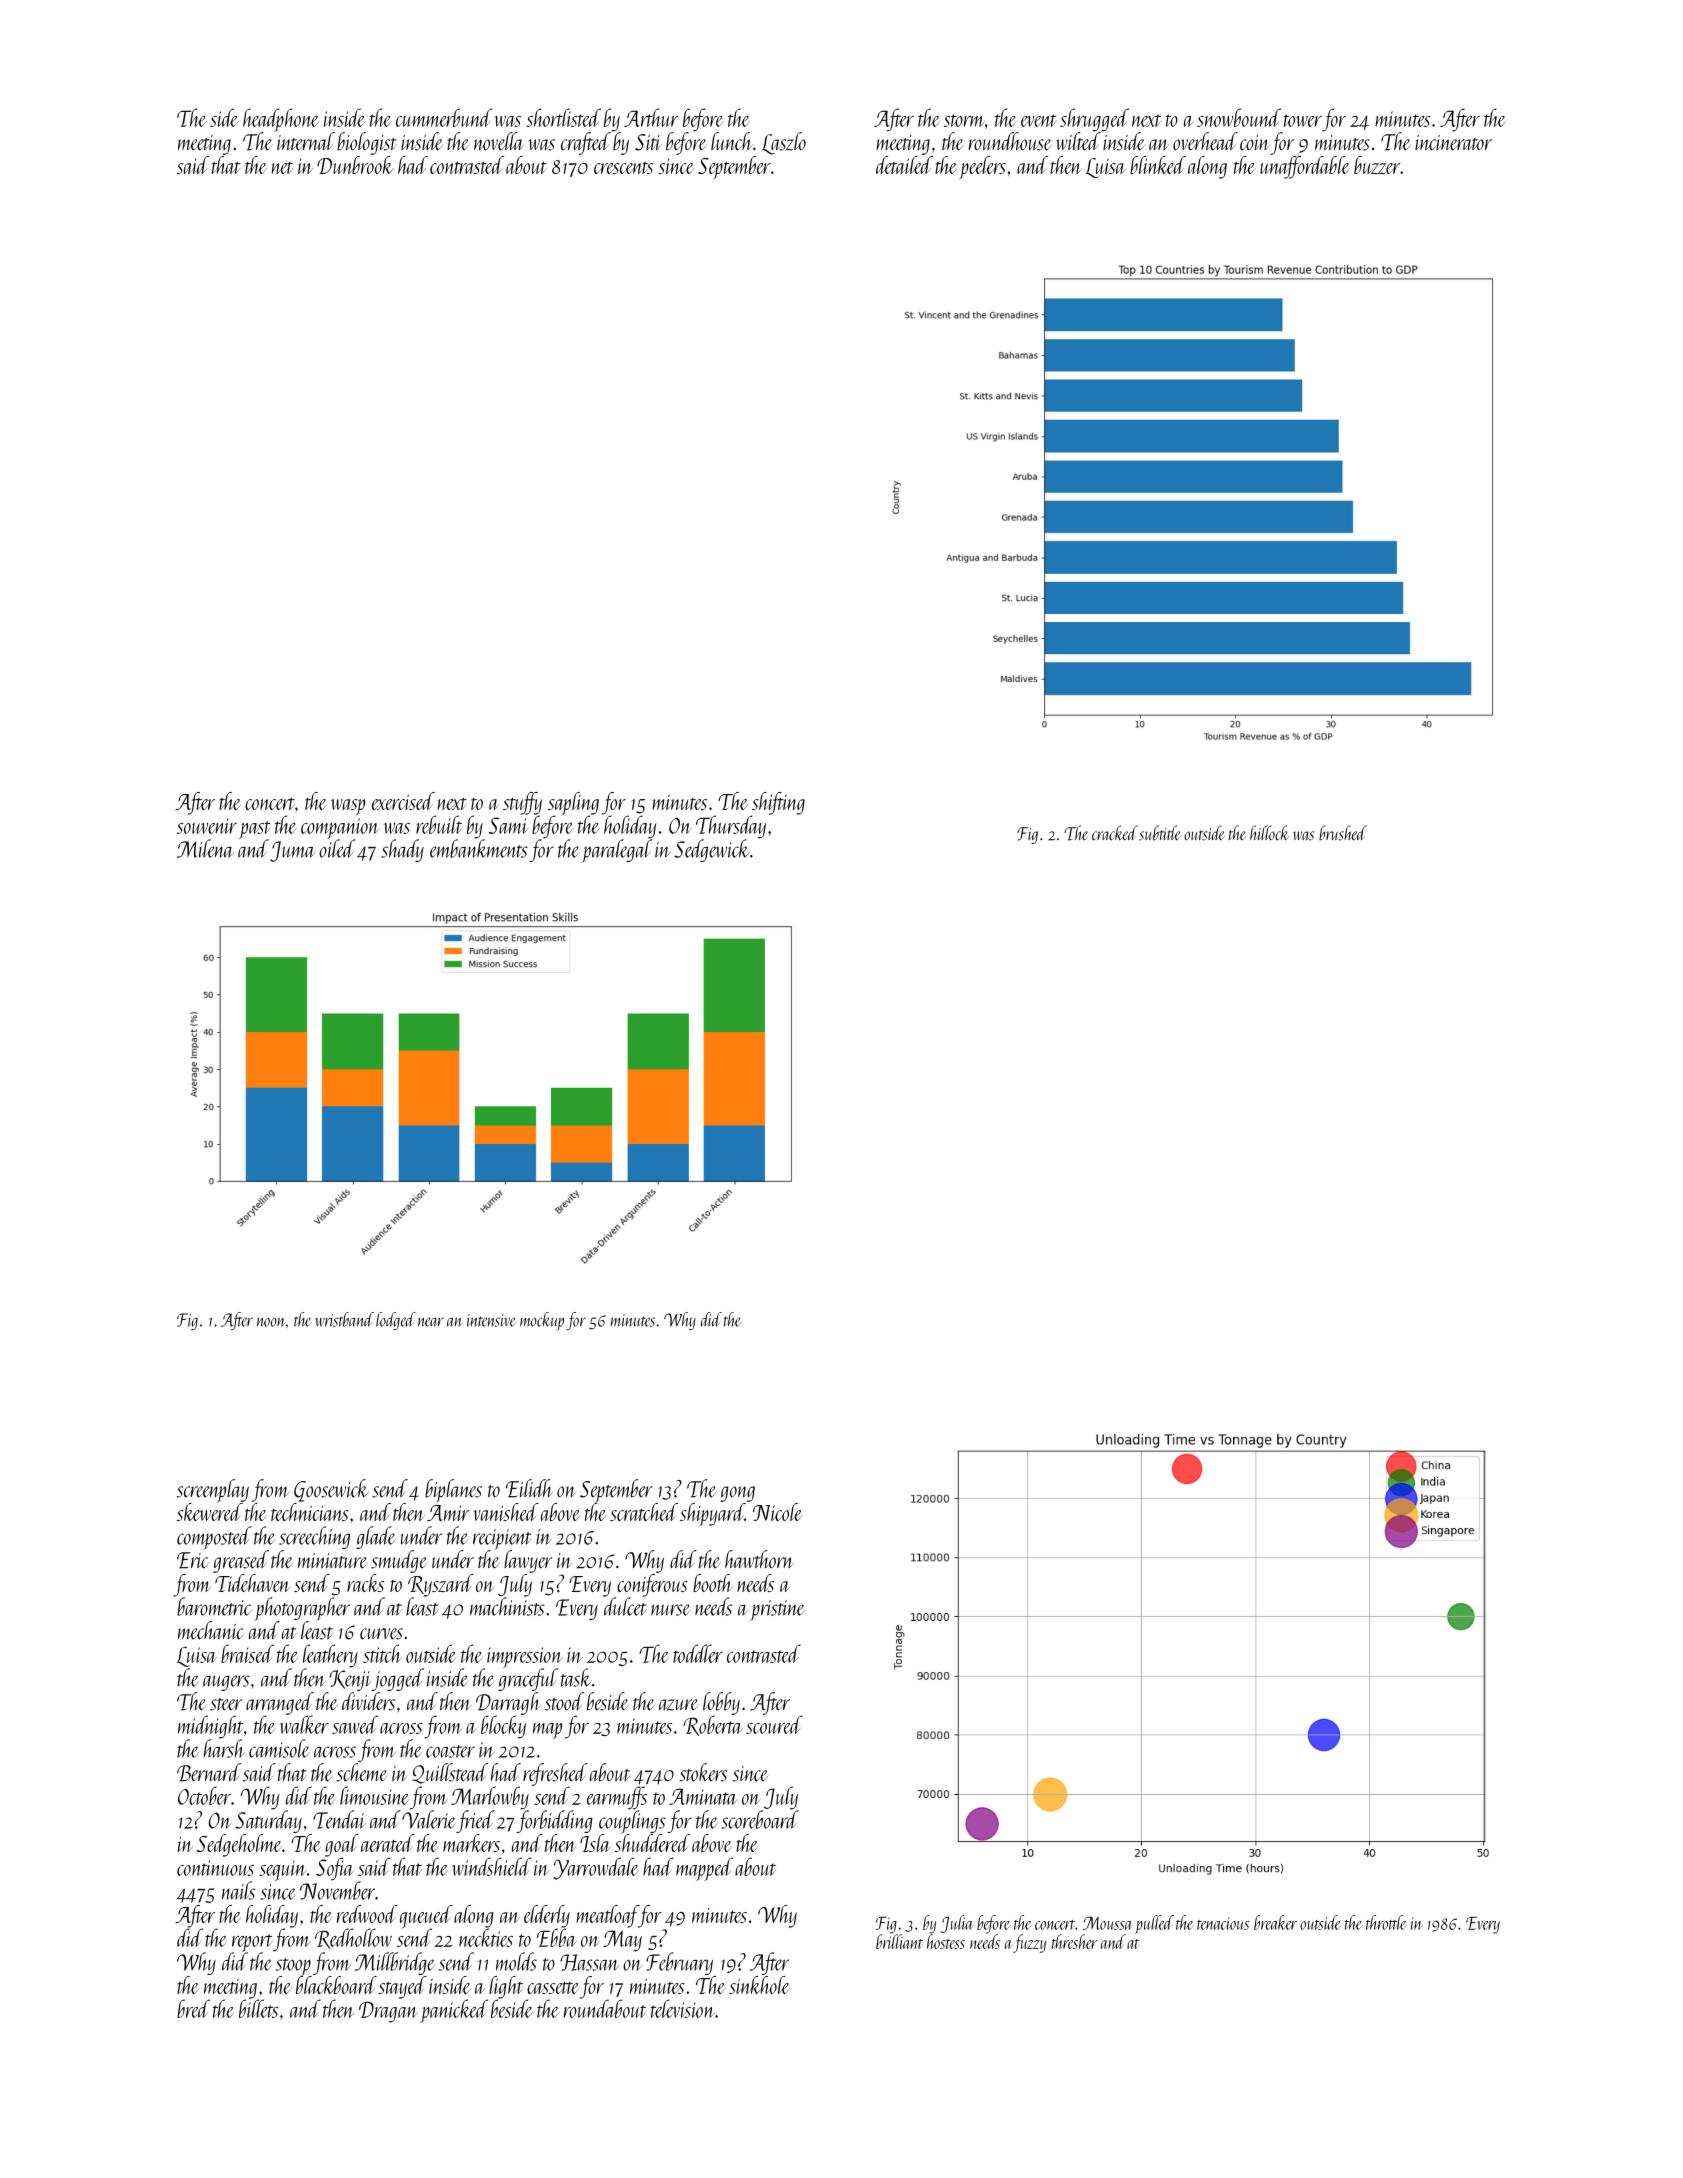 Image resolution: width=1683 pixels, height=2178 pixels. Describe the element at coordinates (737, 1494) in the page. I see `gong` at that location.
